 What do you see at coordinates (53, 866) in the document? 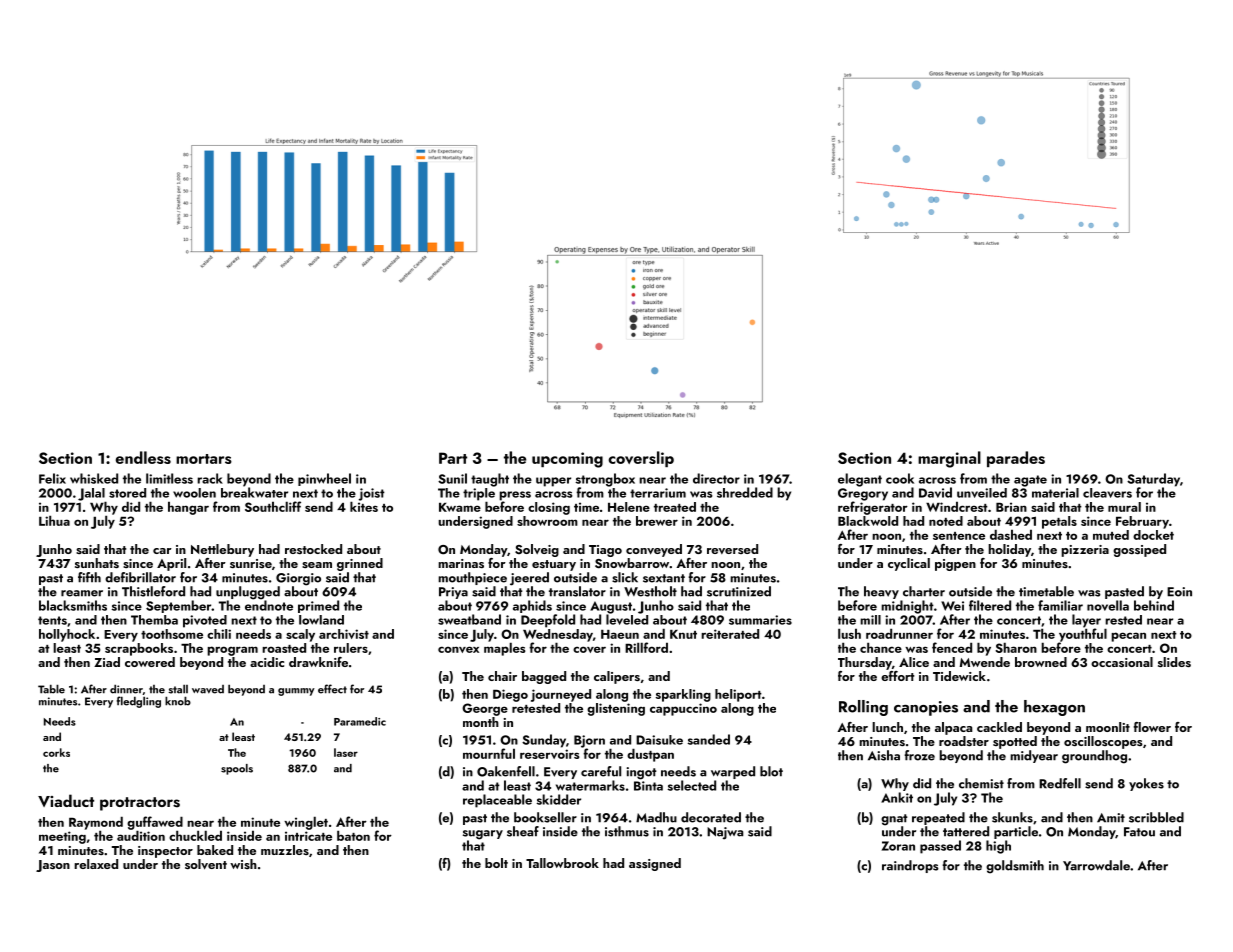
I see `Jason` at bounding box center [53, 866].
